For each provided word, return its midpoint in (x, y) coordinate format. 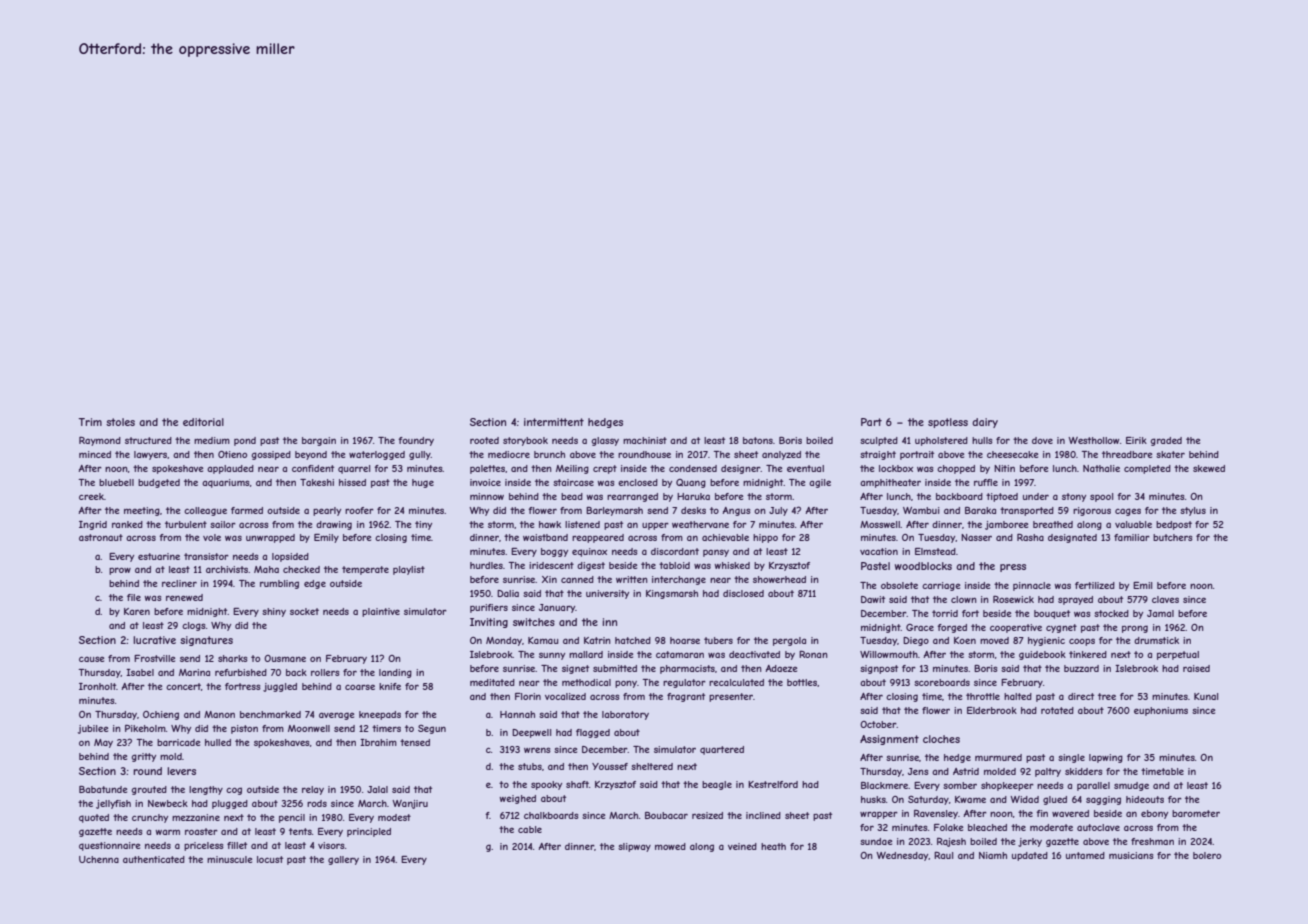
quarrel (354, 469)
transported (1027, 511)
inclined (763, 815)
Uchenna (99, 859)
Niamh (993, 855)
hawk (550, 524)
